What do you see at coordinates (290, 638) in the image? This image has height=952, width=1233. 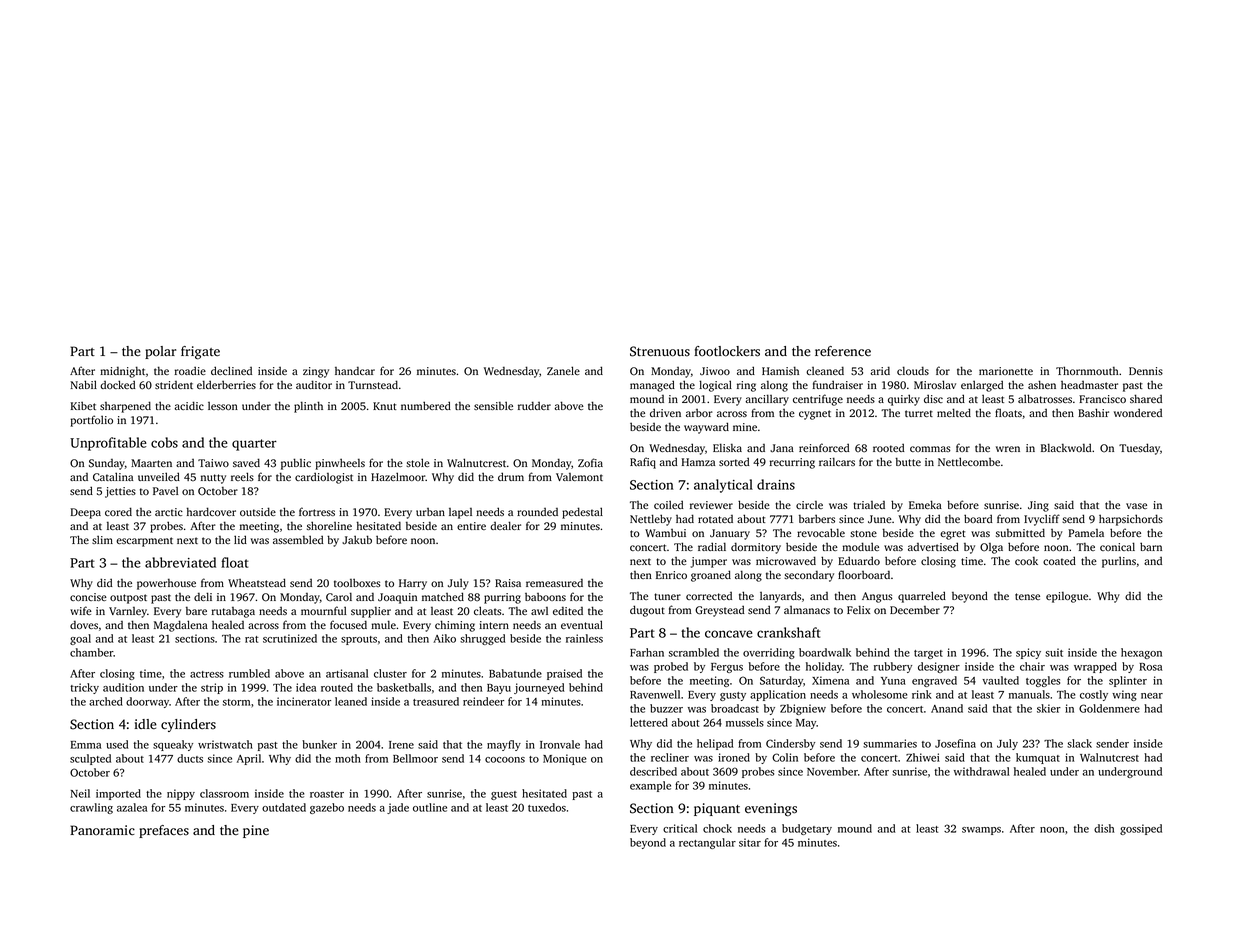 I see `scrutinized` at bounding box center [290, 638].
